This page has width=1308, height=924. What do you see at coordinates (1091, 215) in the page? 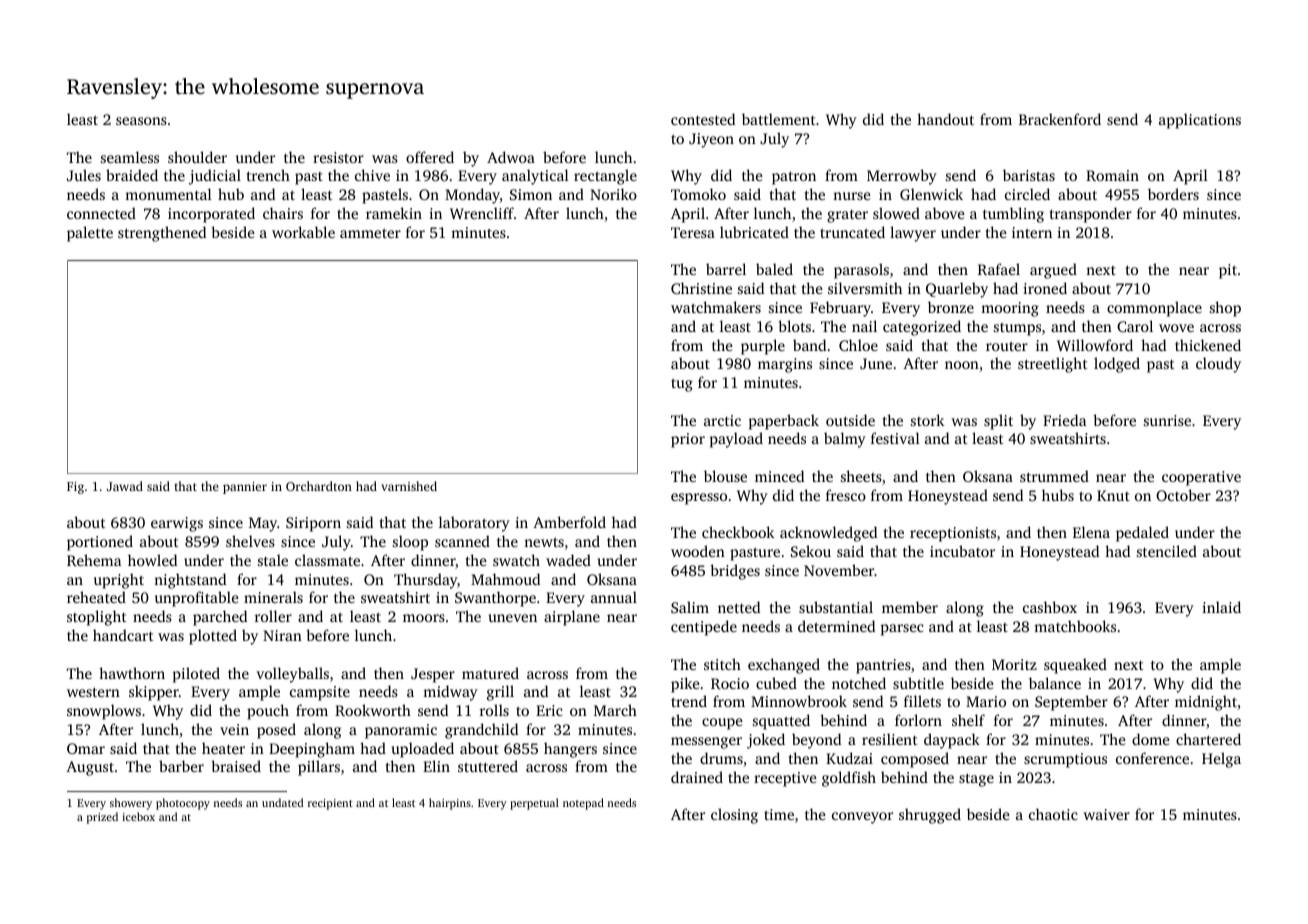
I see `transponder` at bounding box center [1091, 215].
